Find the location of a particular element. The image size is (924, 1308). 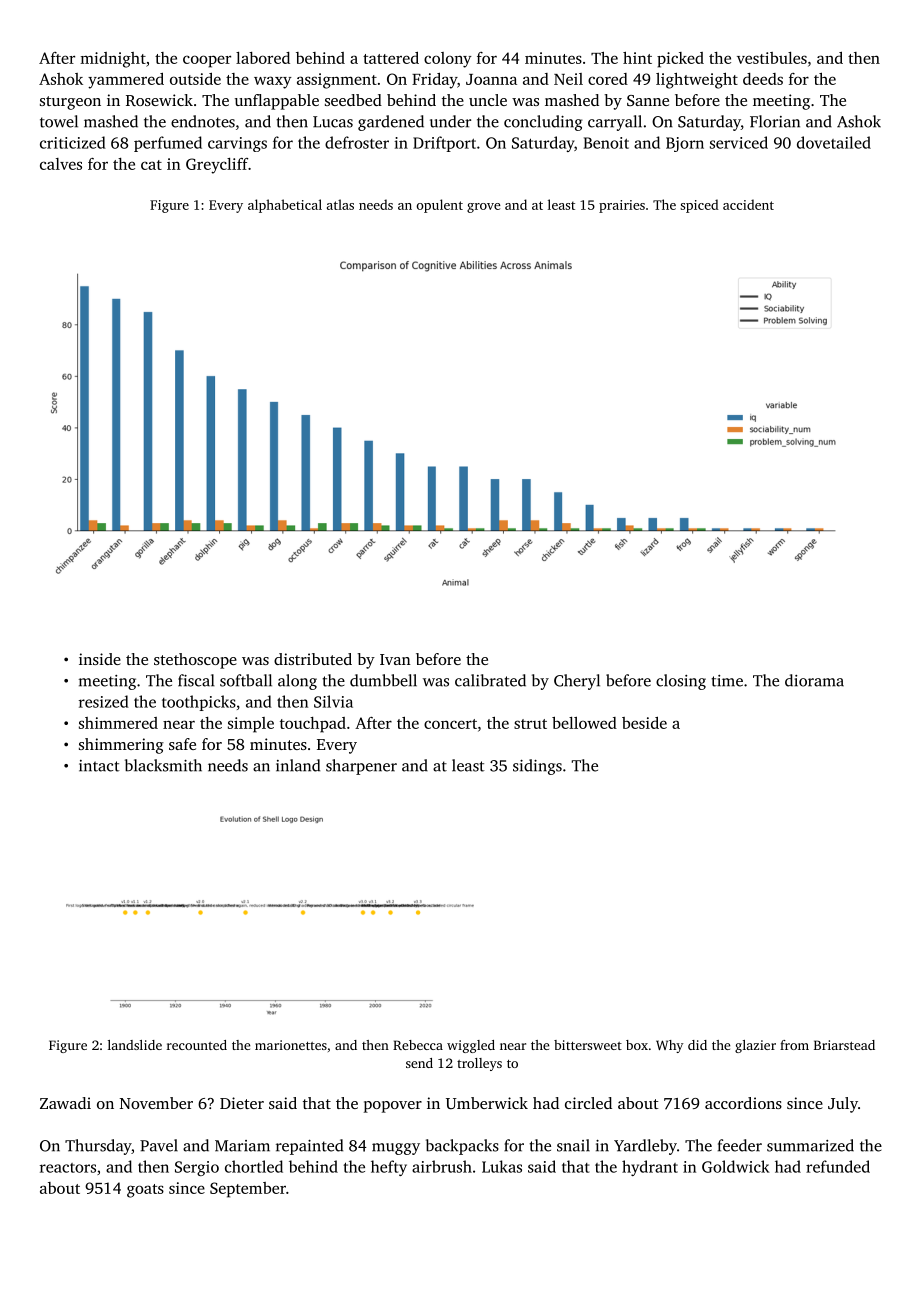

refunded is located at coordinates (838, 1166).
